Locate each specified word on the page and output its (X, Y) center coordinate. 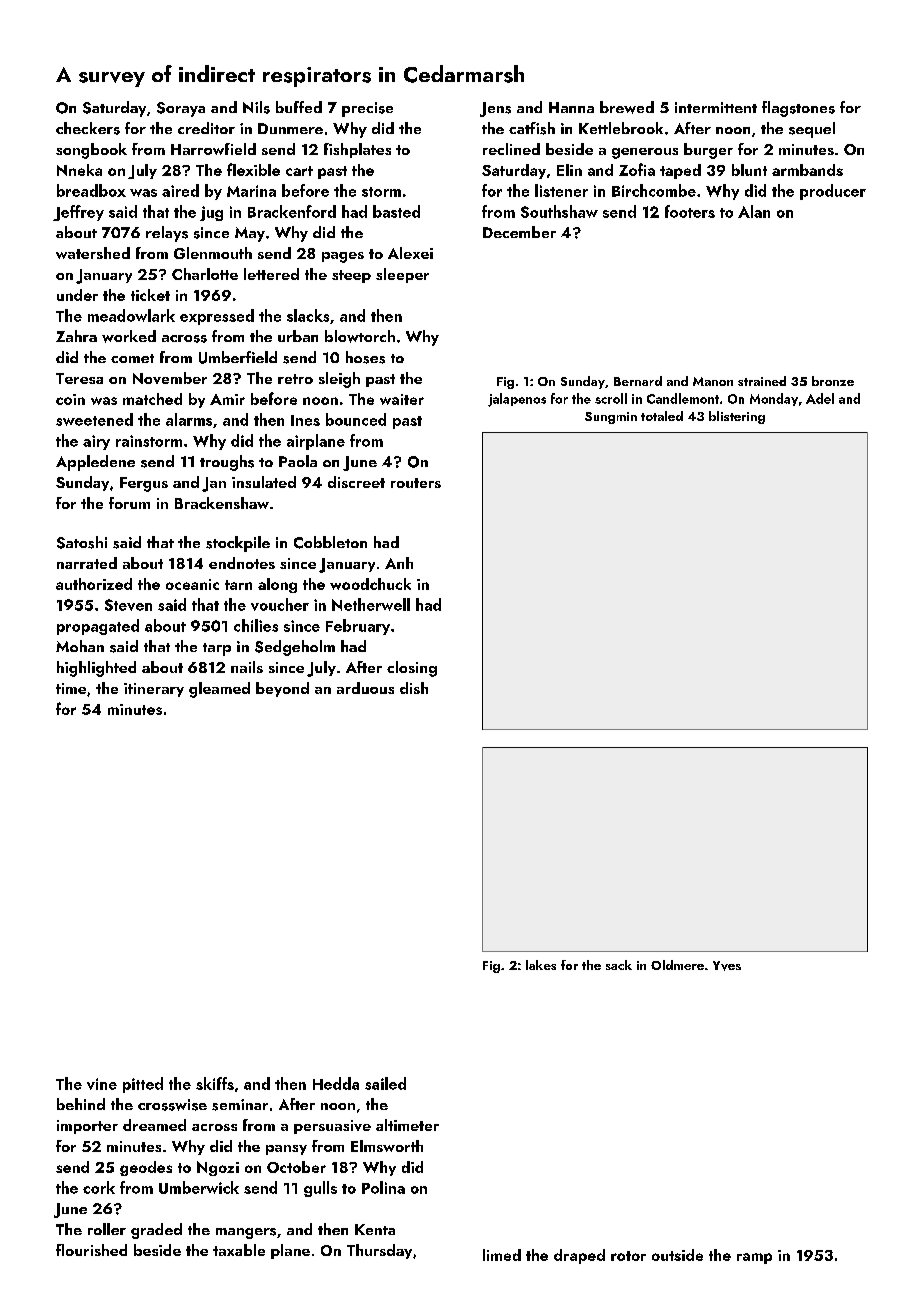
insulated (264, 482)
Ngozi (218, 1168)
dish (414, 688)
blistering (737, 417)
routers (416, 483)
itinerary (154, 690)
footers (690, 211)
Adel (820, 398)
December (519, 232)
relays (167, 234)
